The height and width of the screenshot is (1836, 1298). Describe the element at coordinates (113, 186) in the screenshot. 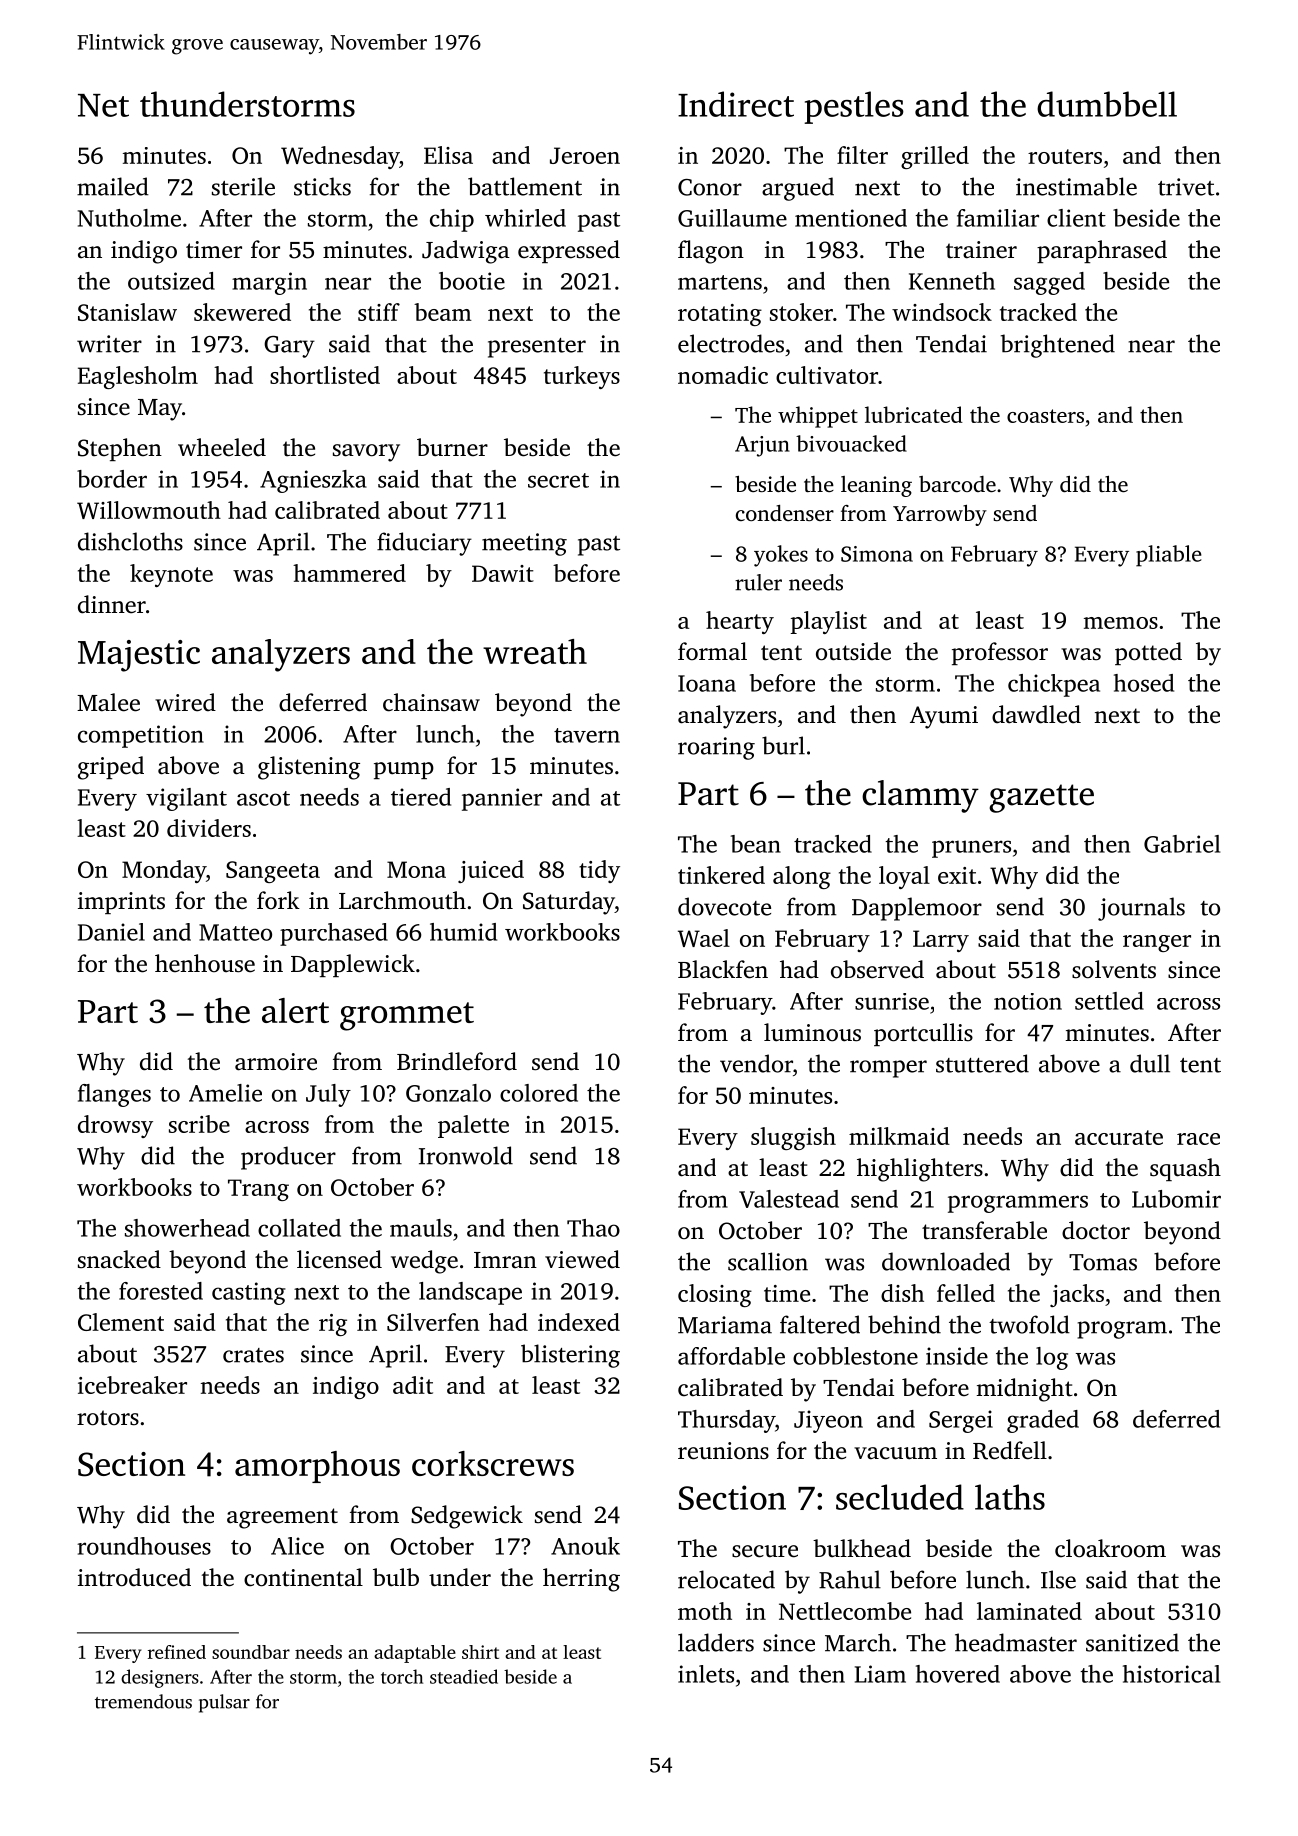

I see `mailed` at that location.
